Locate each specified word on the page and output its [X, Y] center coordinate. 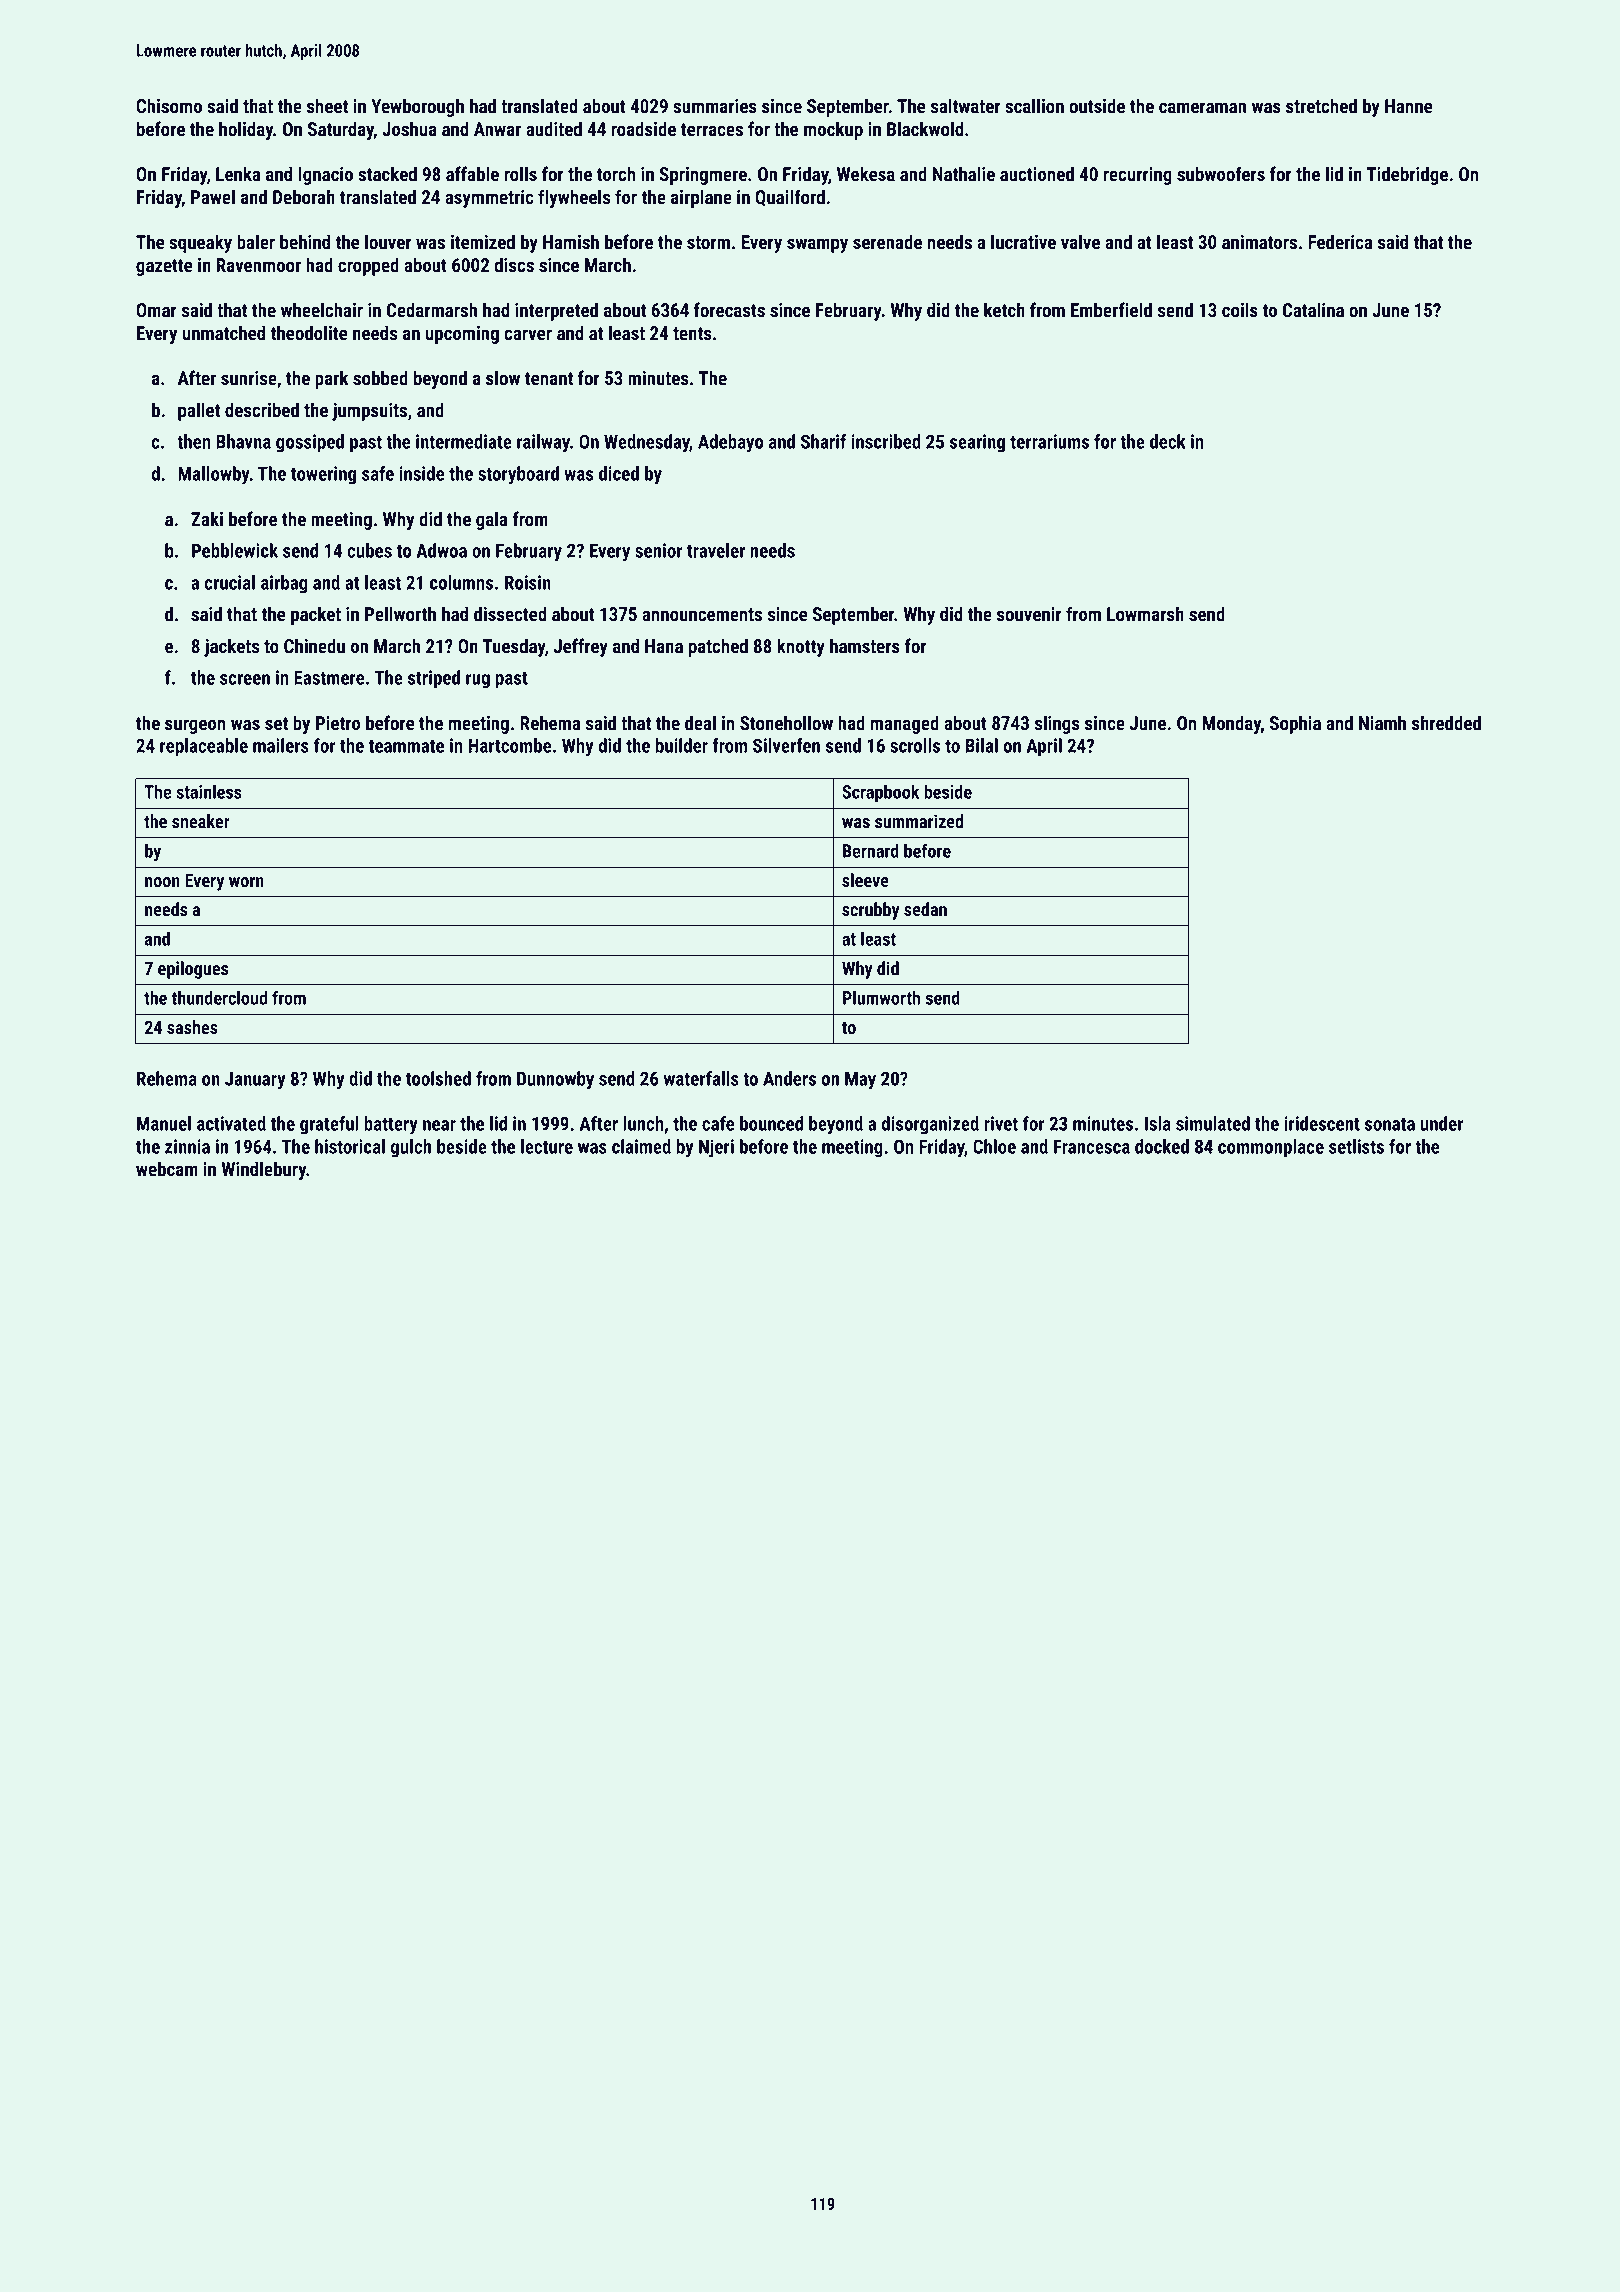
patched [718, 647]
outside [1097, 106]
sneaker [201, 821]
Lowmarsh [1145, 614]
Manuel [164, 1123]
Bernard [871, 850]
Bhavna [243, 441]
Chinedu [314, 646]
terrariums [1049, 441]
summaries [715, 106]
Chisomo [169, 106]
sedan [925, 909]
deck [1168, 441]
